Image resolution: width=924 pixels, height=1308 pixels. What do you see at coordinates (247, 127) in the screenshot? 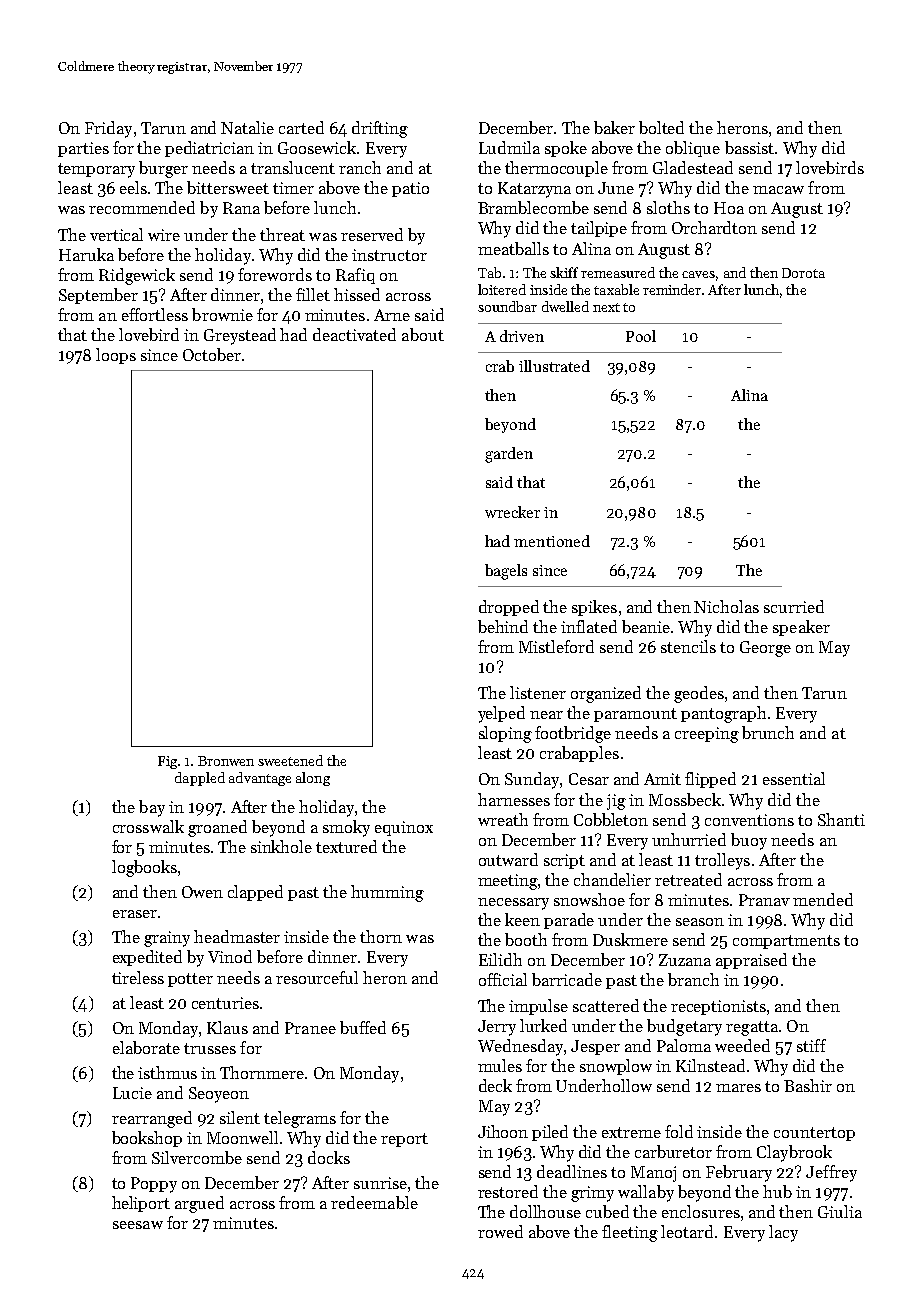
I see `Natalie` at bounding box center [247, 127].
